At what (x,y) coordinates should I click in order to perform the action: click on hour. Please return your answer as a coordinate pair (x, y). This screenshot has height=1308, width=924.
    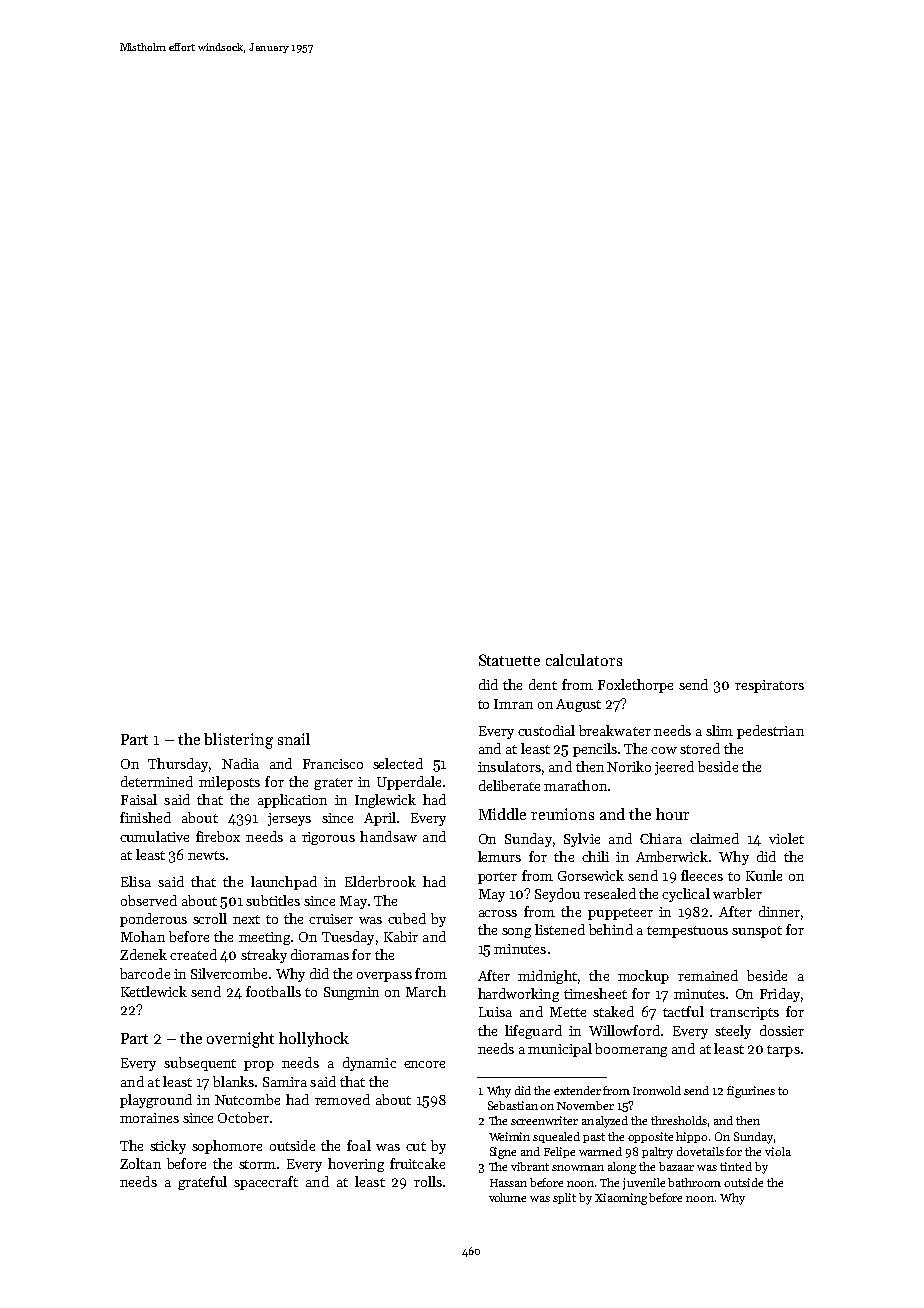
    Looking at the image, I should click on (672, 814).
